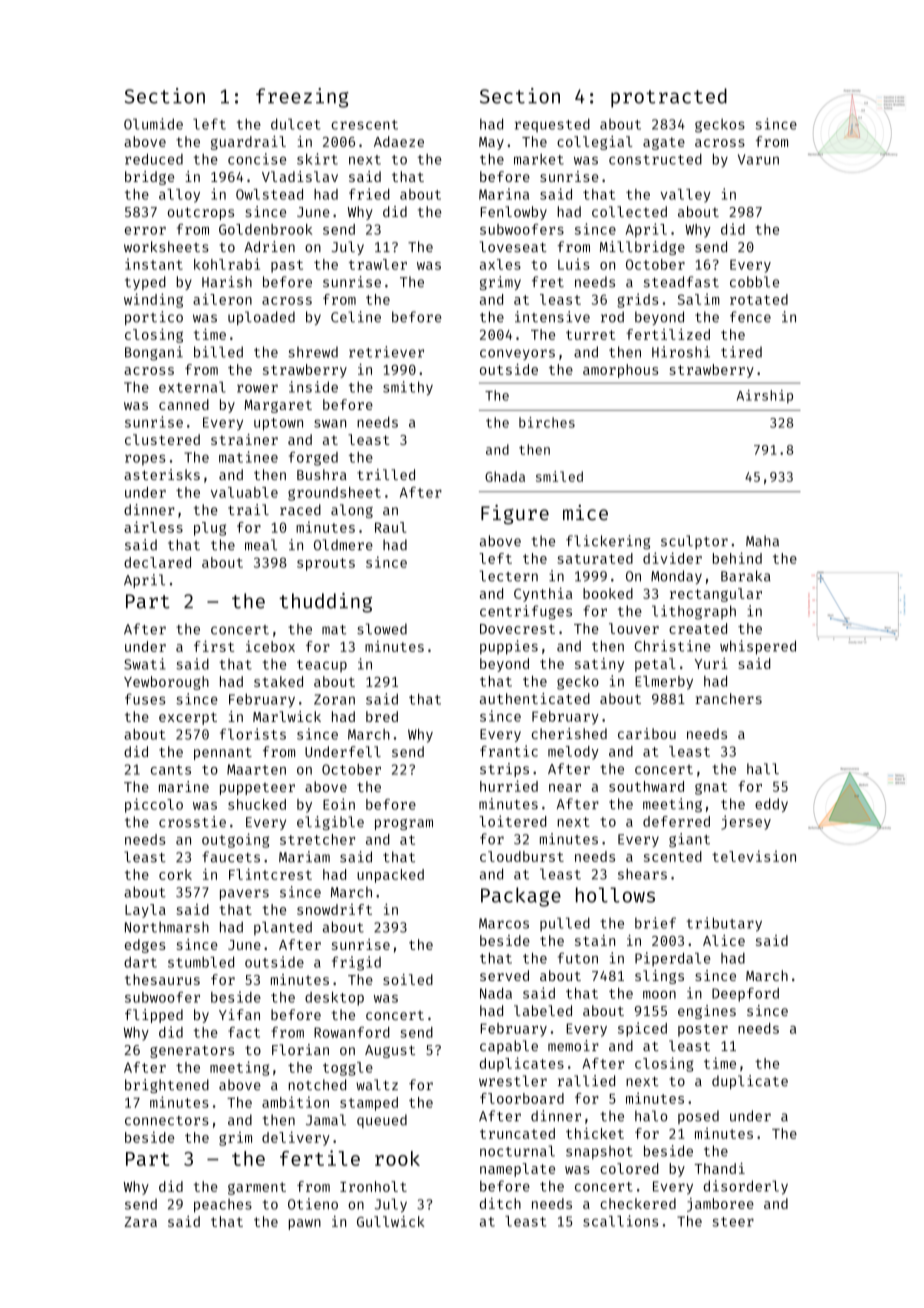  I want to click on giant, so click(689, 840).
